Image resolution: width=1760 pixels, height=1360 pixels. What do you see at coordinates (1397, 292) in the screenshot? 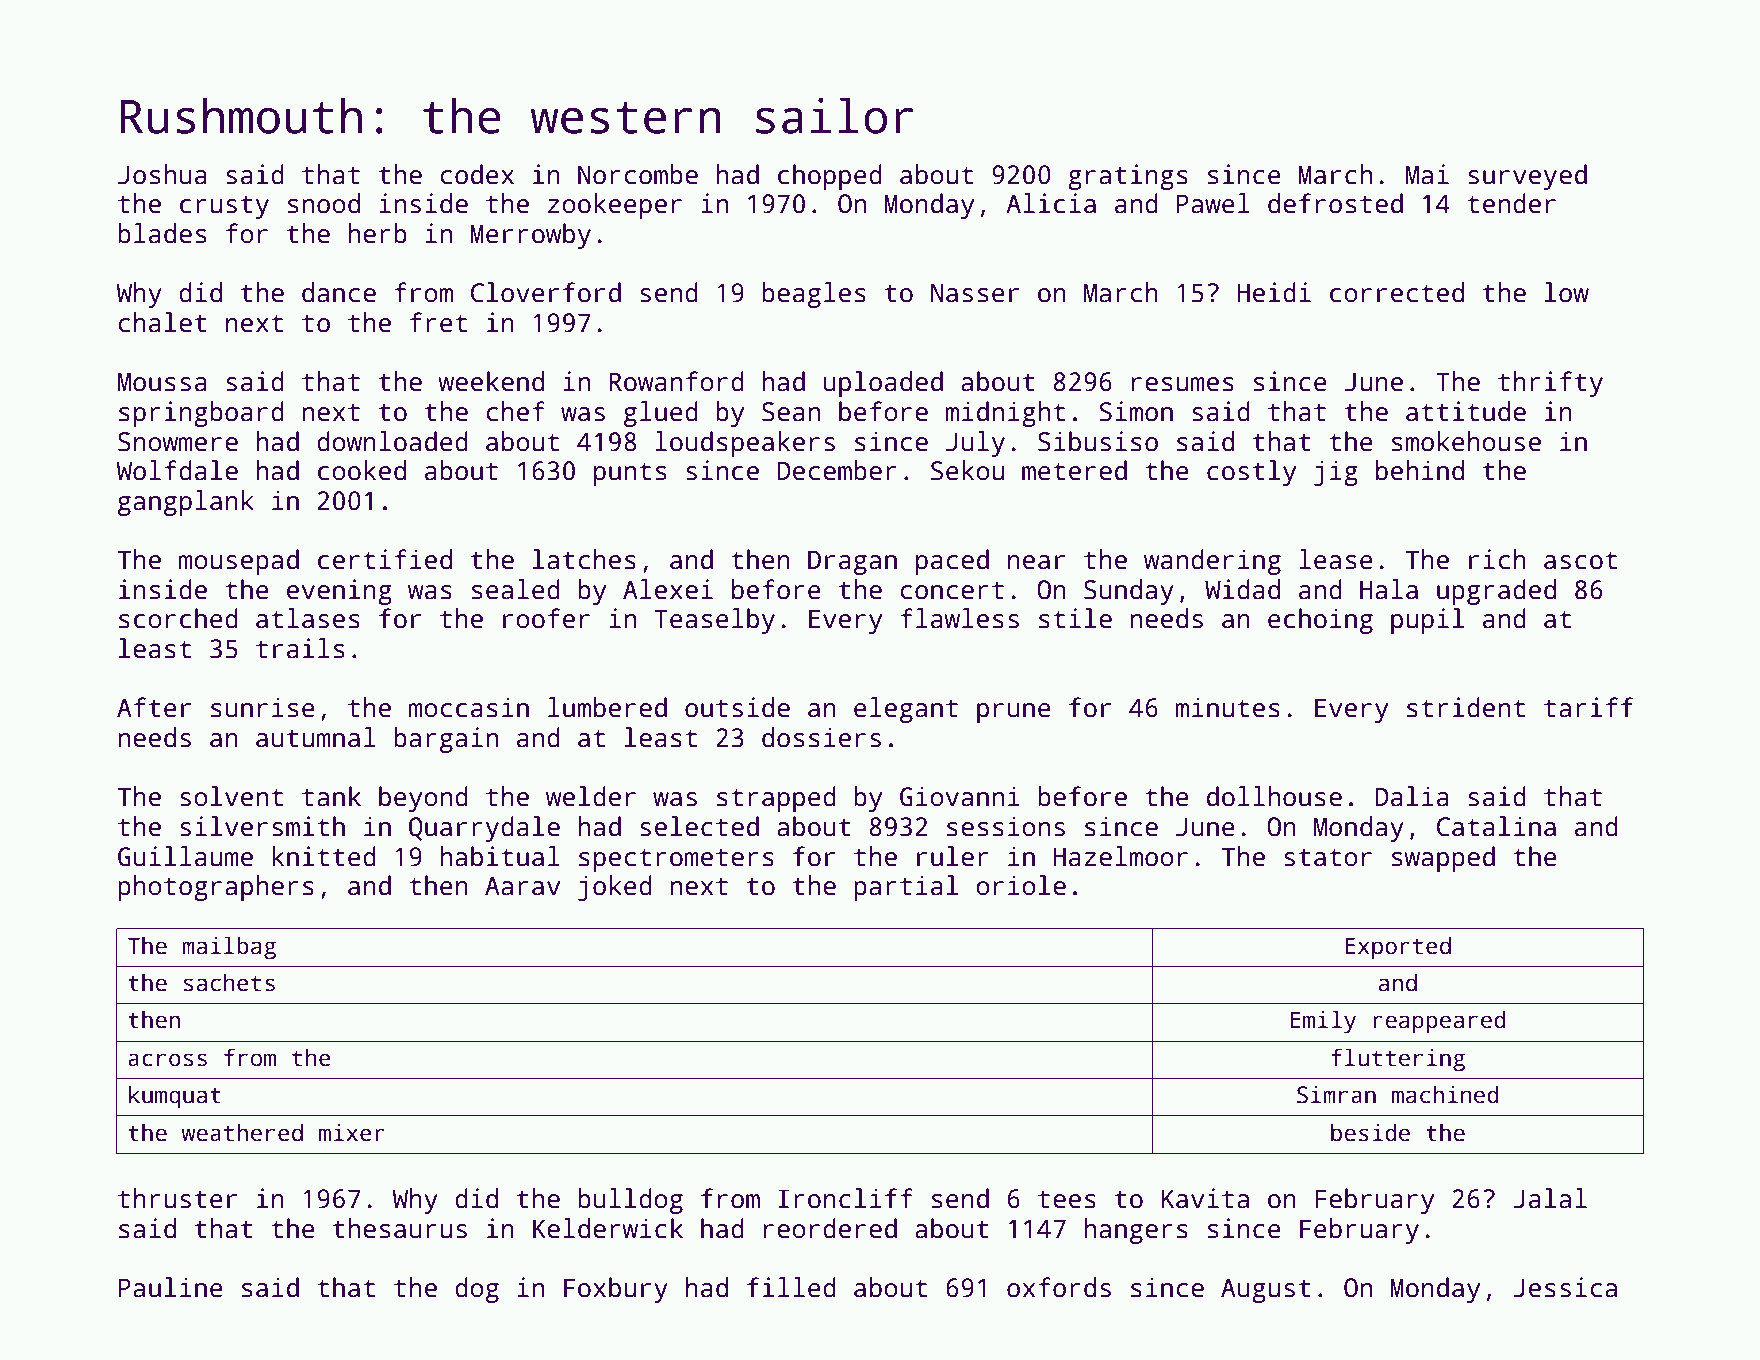
I see `corrected` at bounding box center [1397, 292].
